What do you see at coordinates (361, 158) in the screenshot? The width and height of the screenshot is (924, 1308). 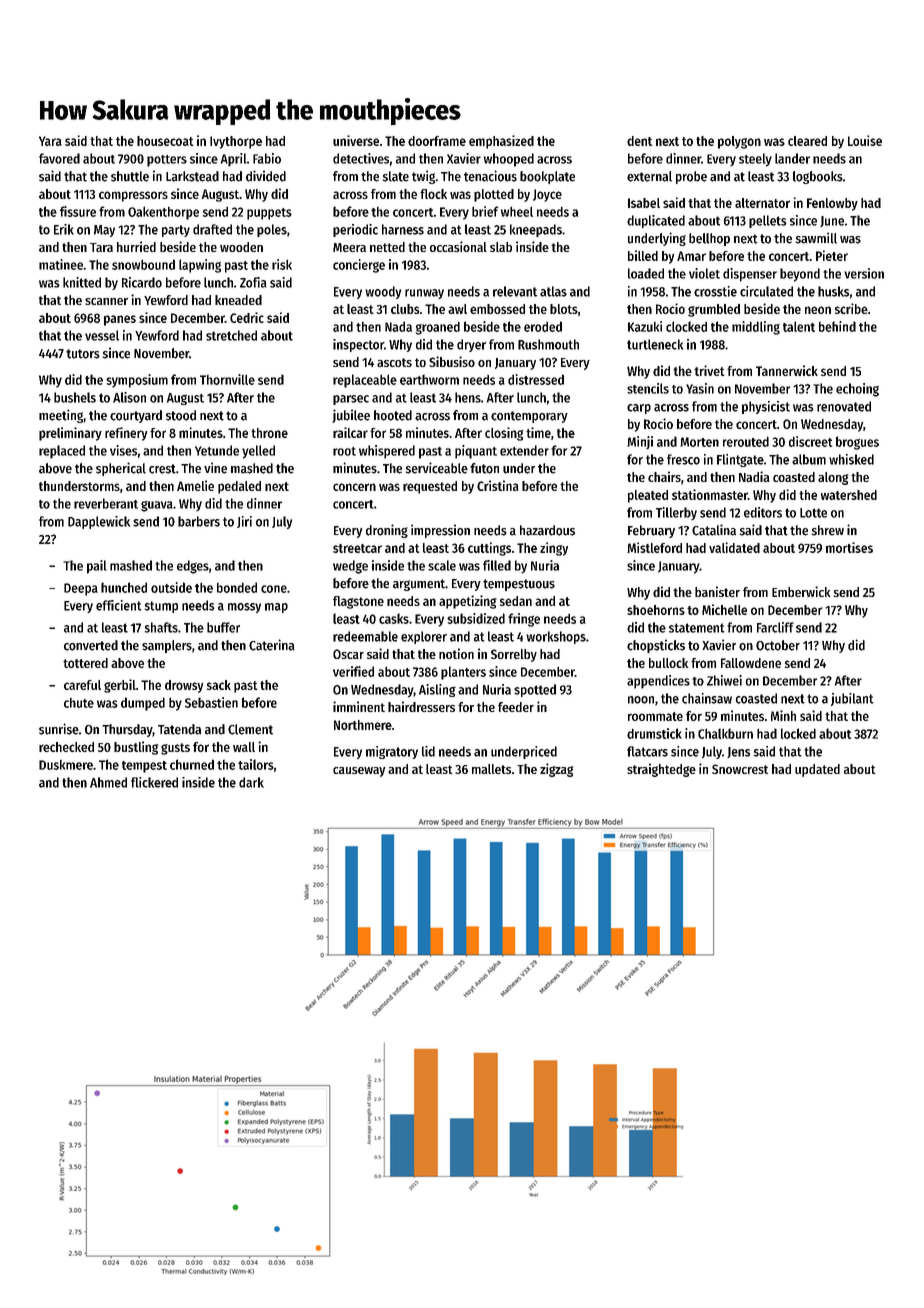 I see `detectives` at bounding box center [361, 158].
